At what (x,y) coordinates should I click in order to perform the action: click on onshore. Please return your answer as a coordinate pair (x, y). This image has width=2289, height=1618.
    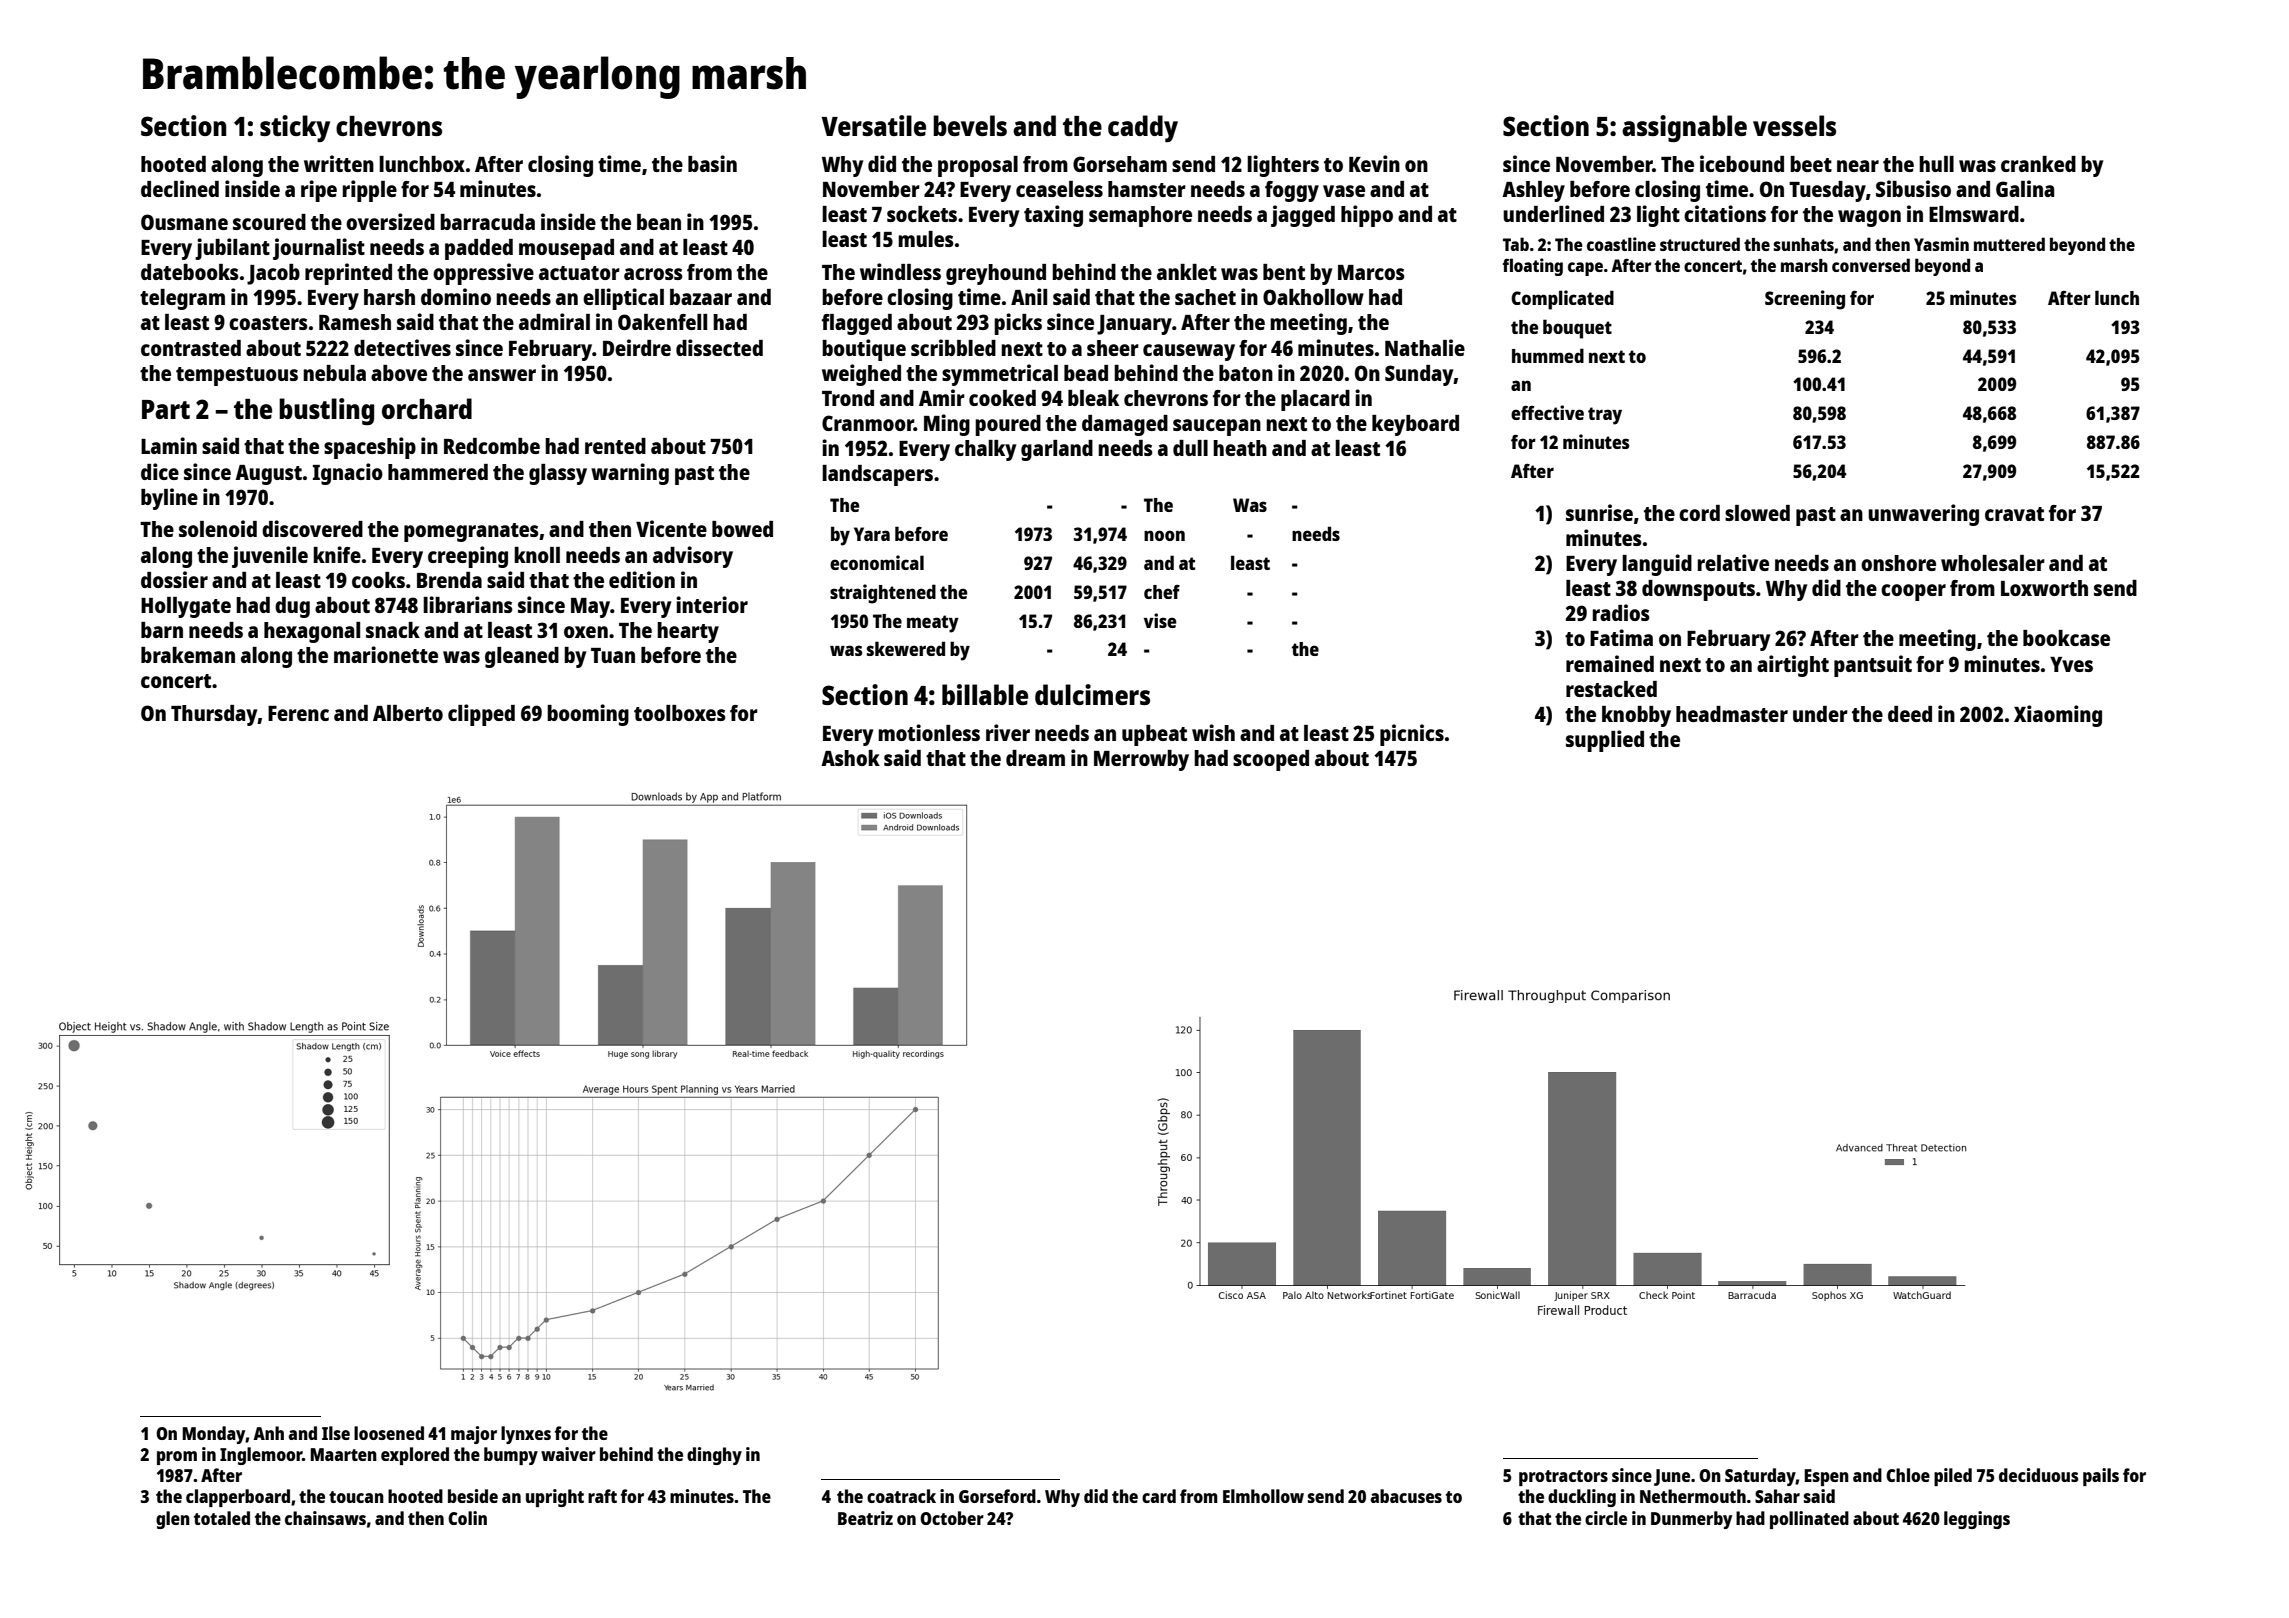
    Looking at the image, I should click on (1898, 563).
